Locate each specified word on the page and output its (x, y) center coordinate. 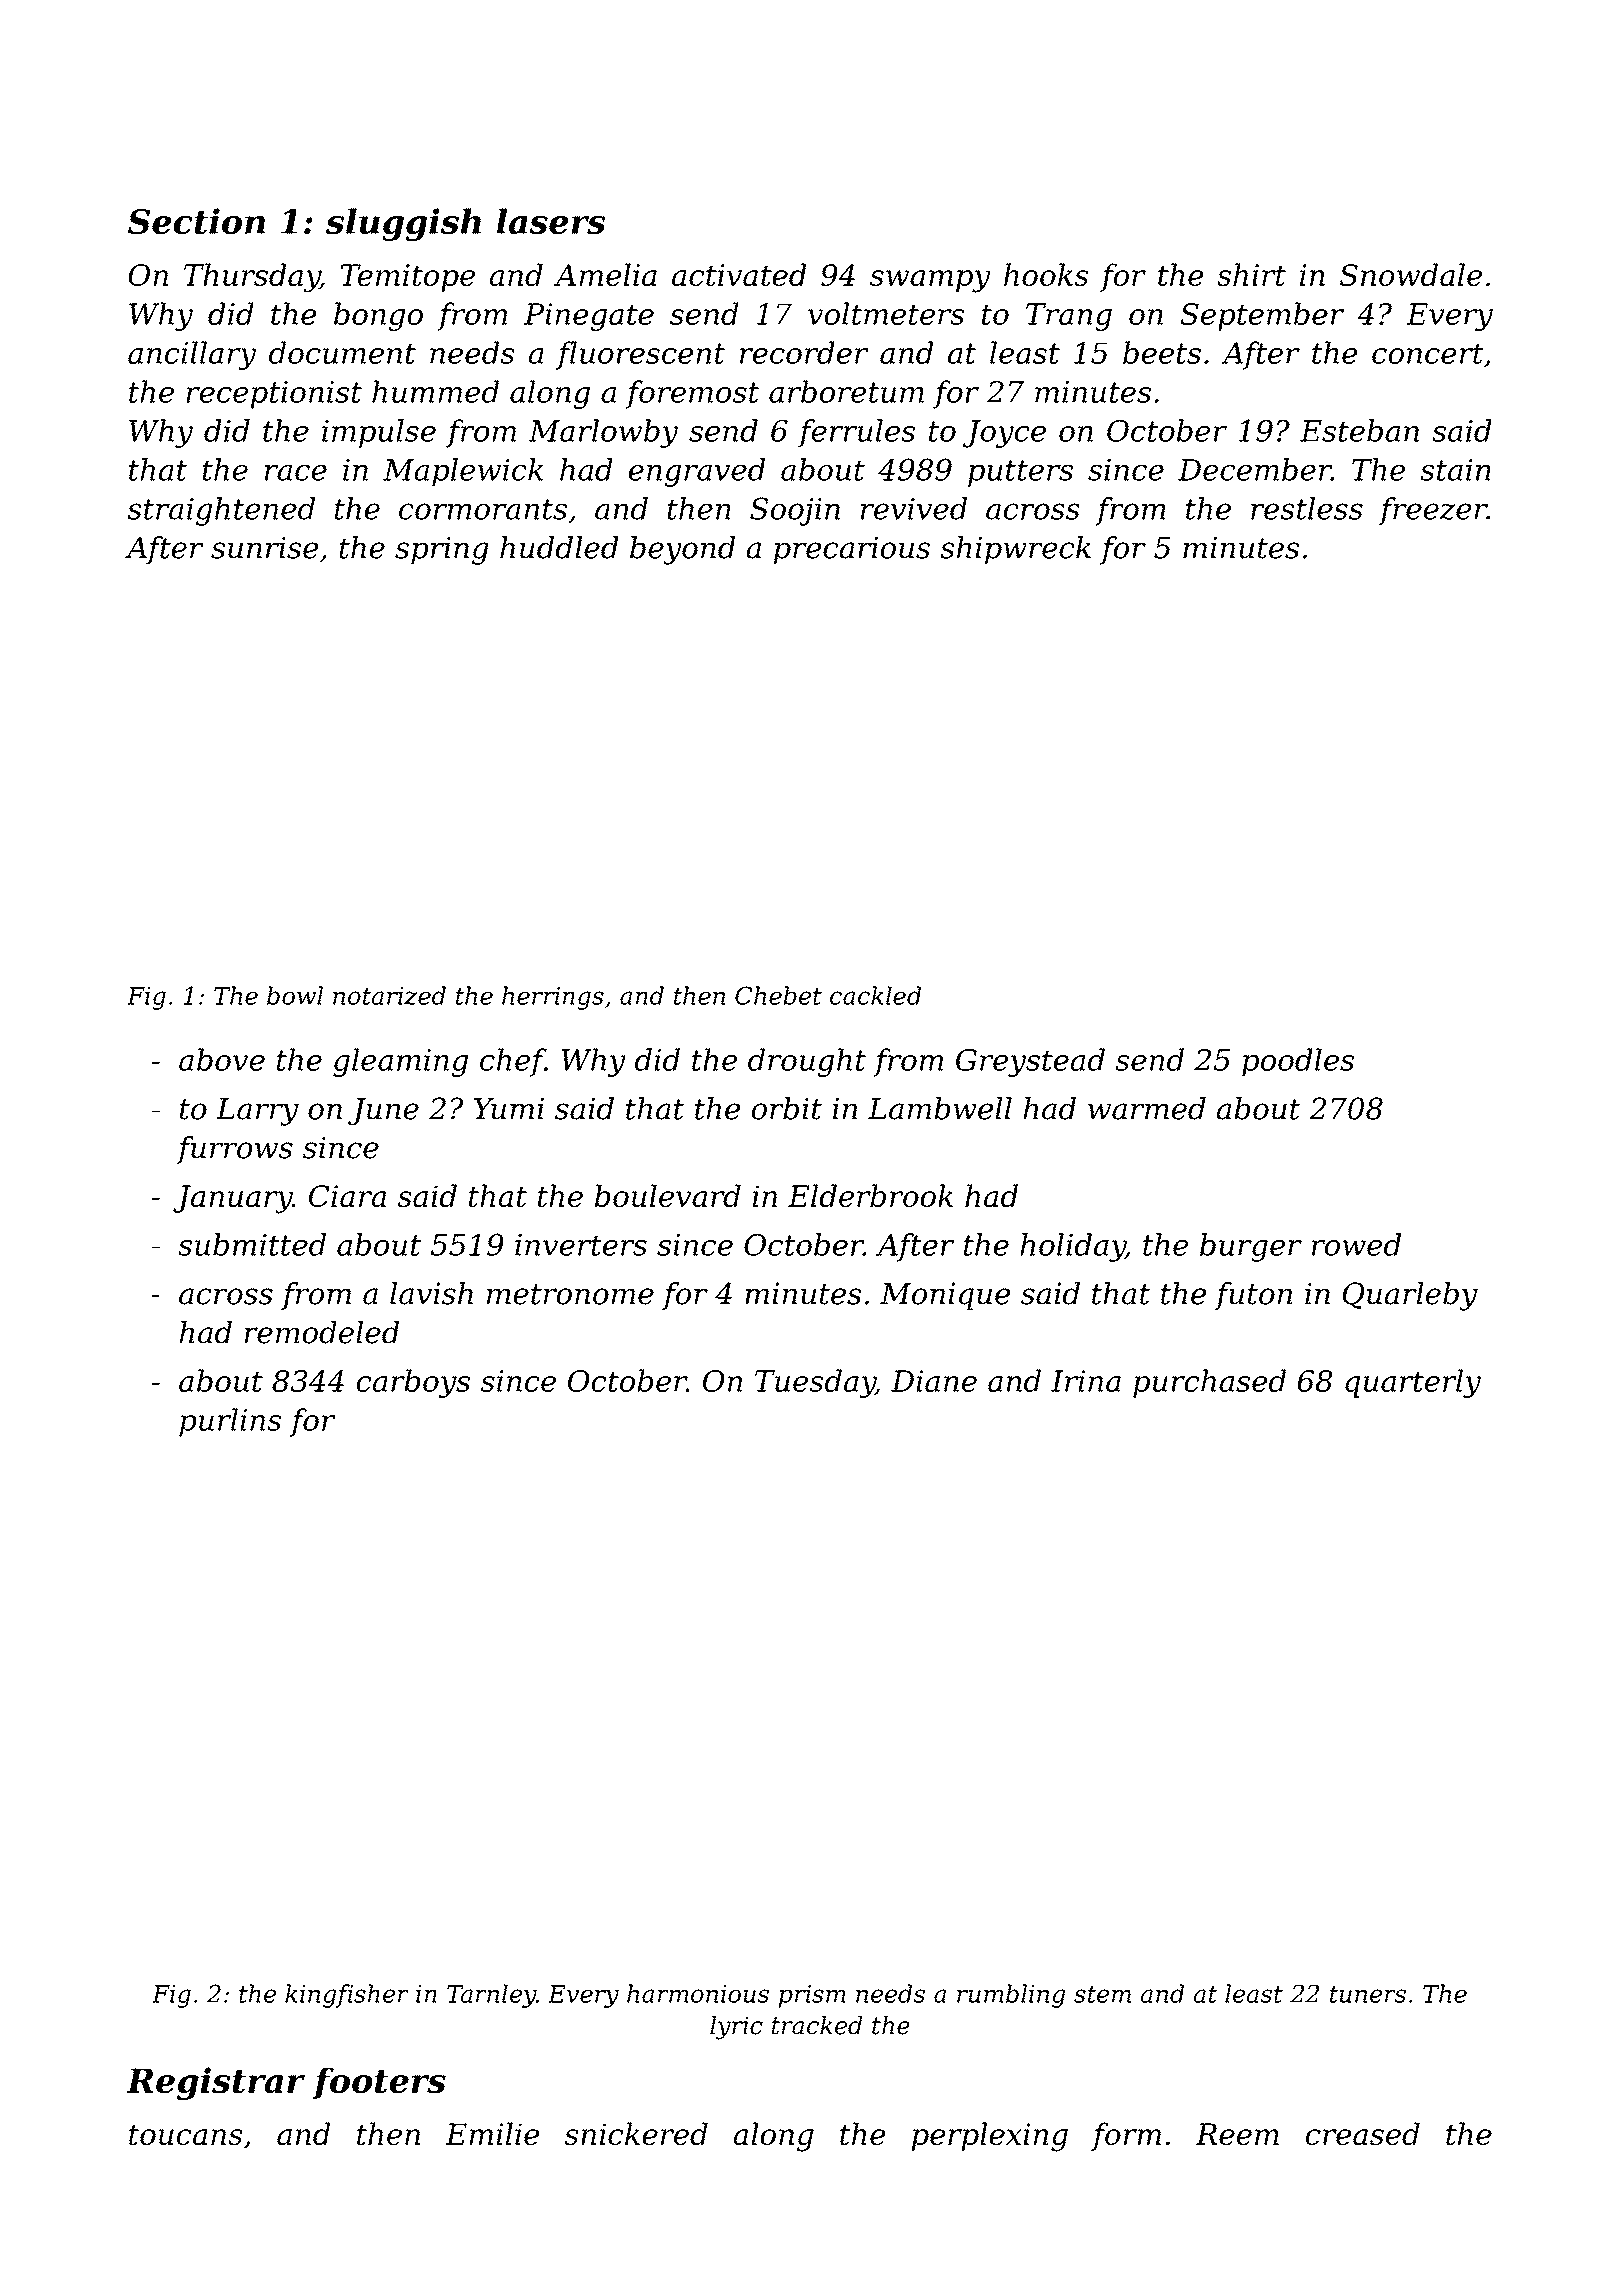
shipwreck (1015, 550)
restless (1307, 508)
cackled (875, 995)
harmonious (698, 1993)
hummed (435, 391)
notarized (389, 995)
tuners (1368, 1994)
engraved (697, 472)
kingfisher (347, 1996)
